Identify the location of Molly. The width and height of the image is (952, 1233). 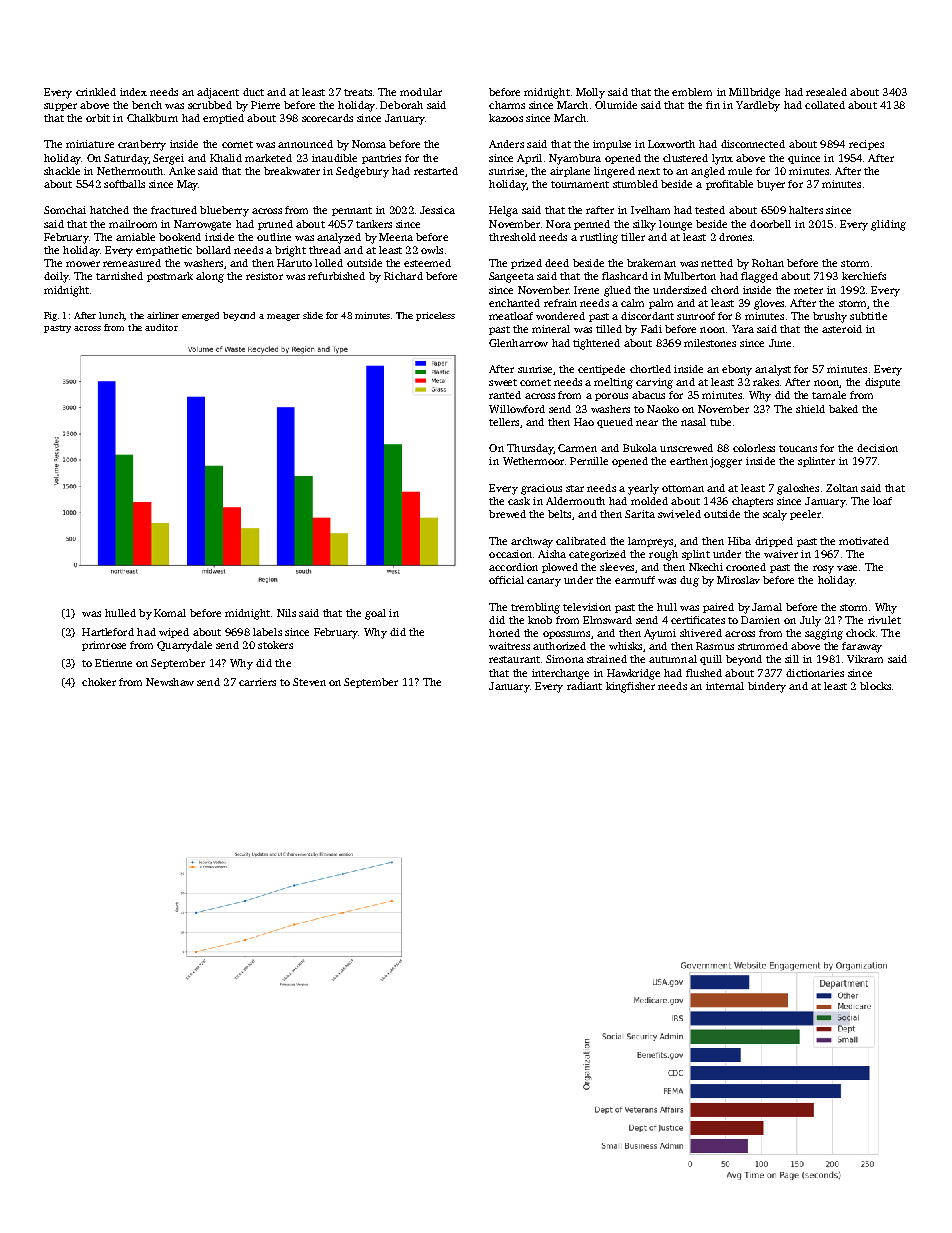
(590, 93).
